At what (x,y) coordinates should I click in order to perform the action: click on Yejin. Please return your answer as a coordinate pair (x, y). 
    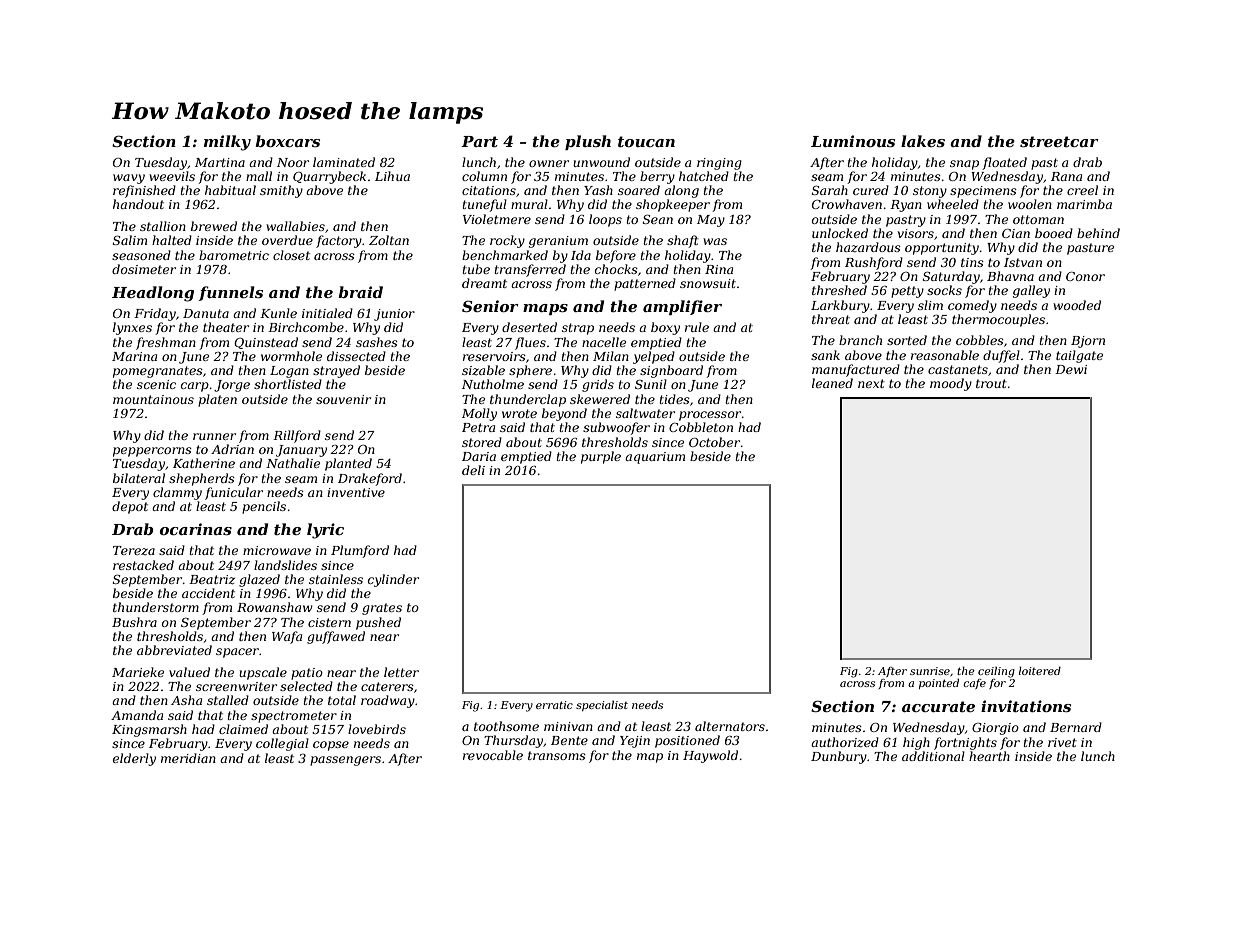
    Looking at the image, I should click on (635, 742).
